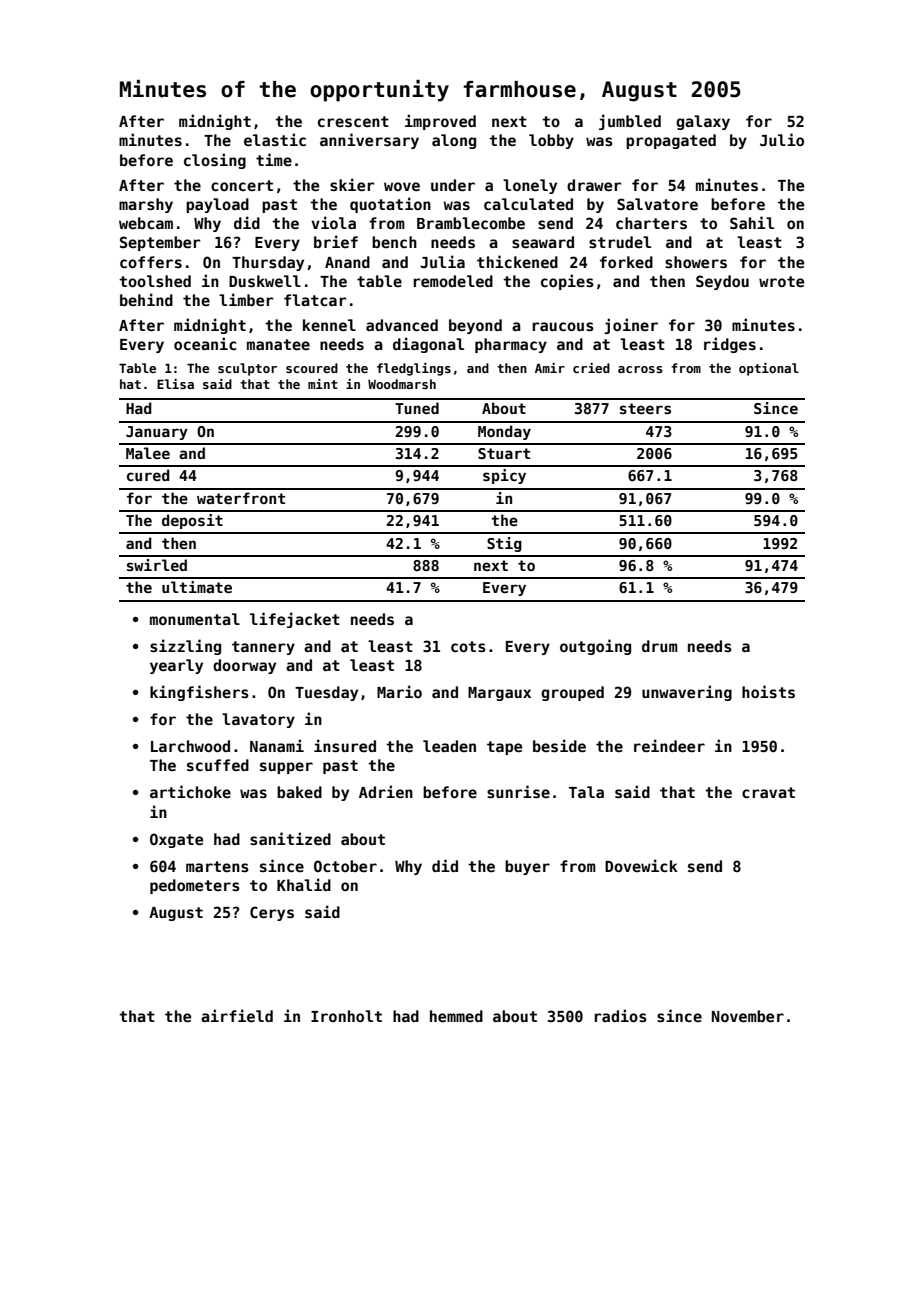  Describe the element at coordinates (657, 204) in the document. I see `Salvatore` at that location.
